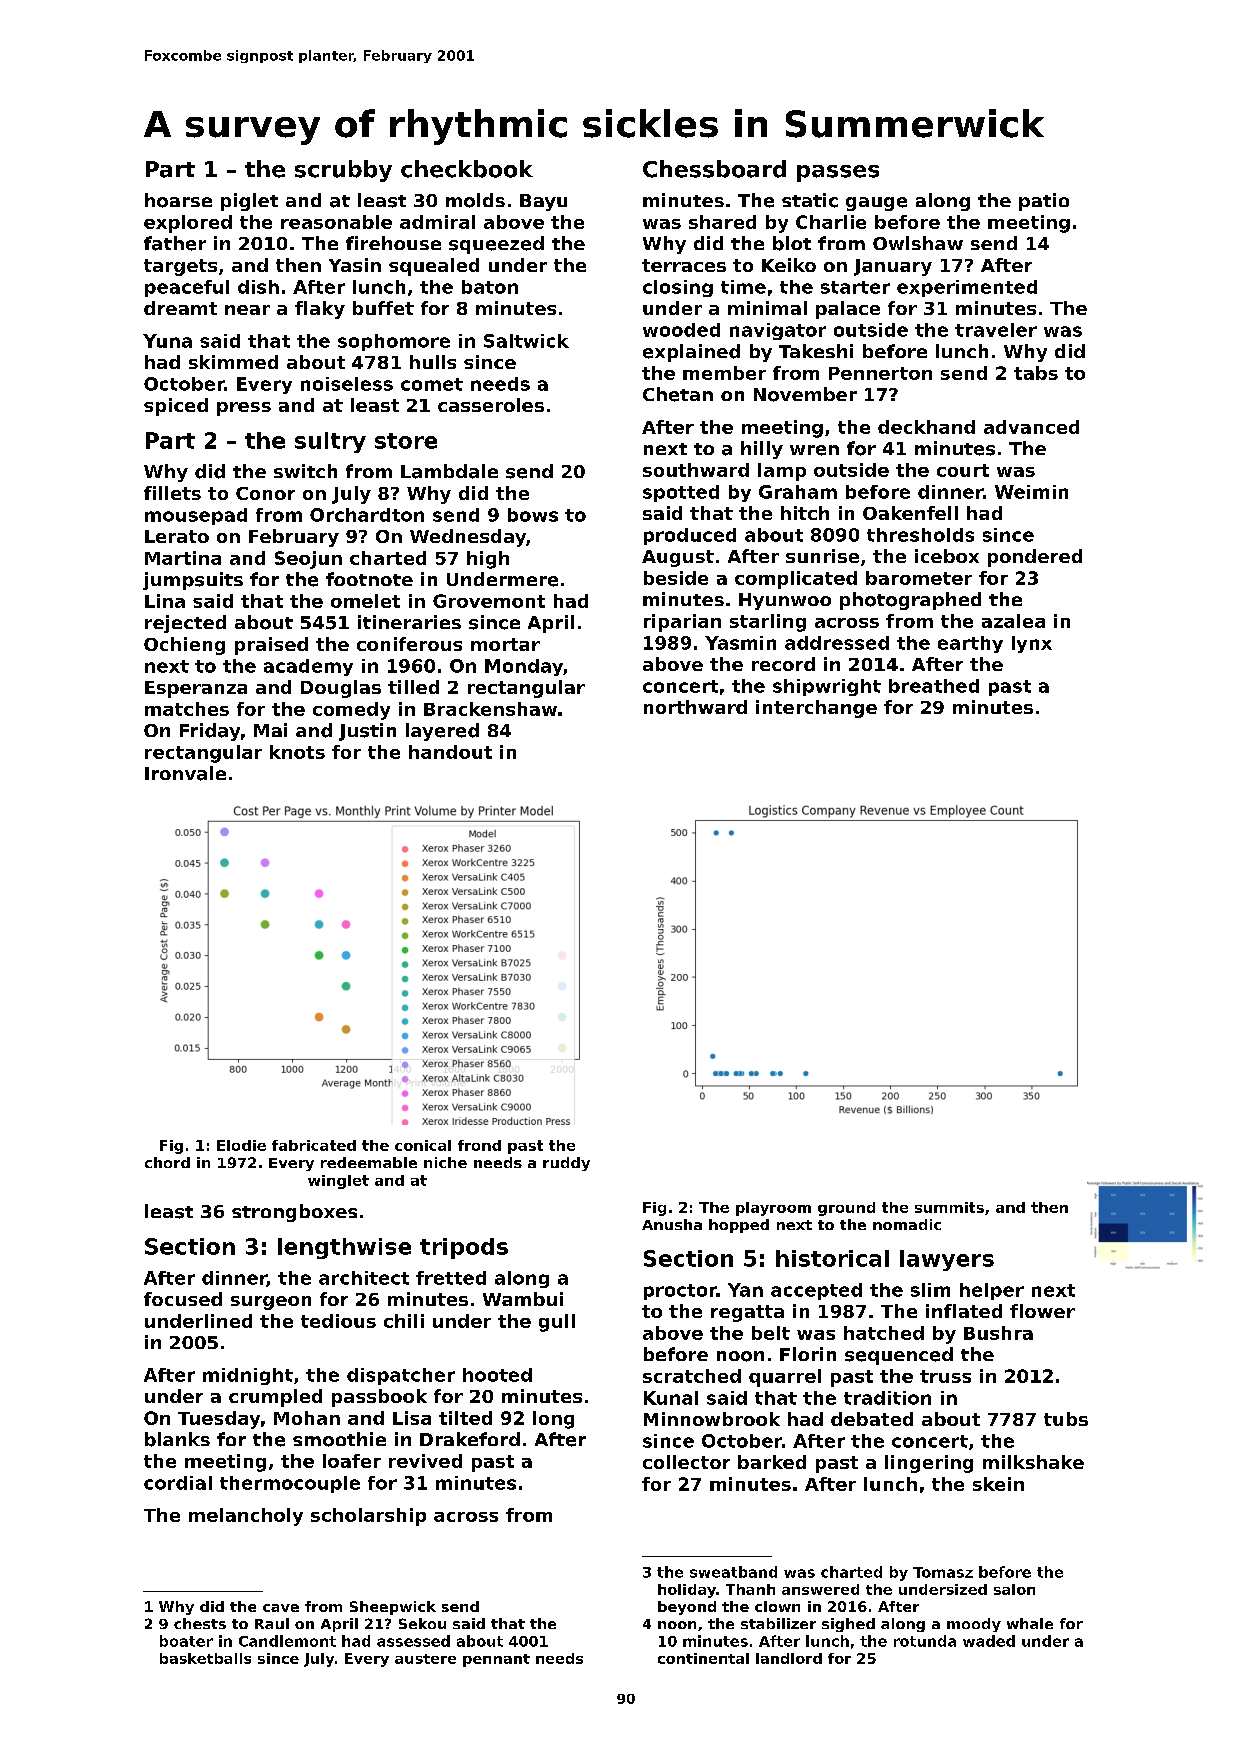  What do you see at coordinates (394, 342) in the screenshot?
I see `sophomore` at bounding box center [394, 342].
